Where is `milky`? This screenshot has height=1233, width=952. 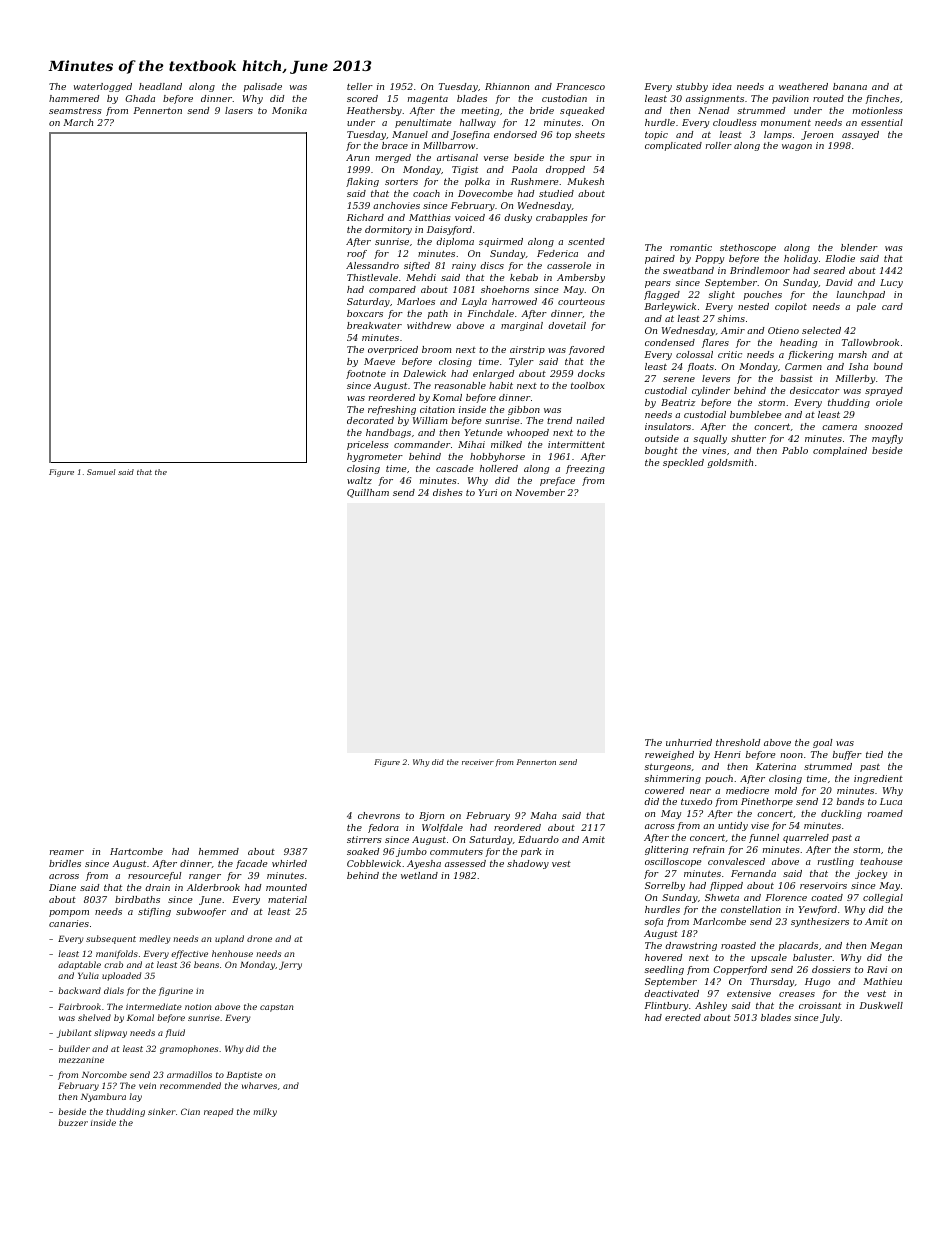
milky is located at coordinates (265, 1112).
